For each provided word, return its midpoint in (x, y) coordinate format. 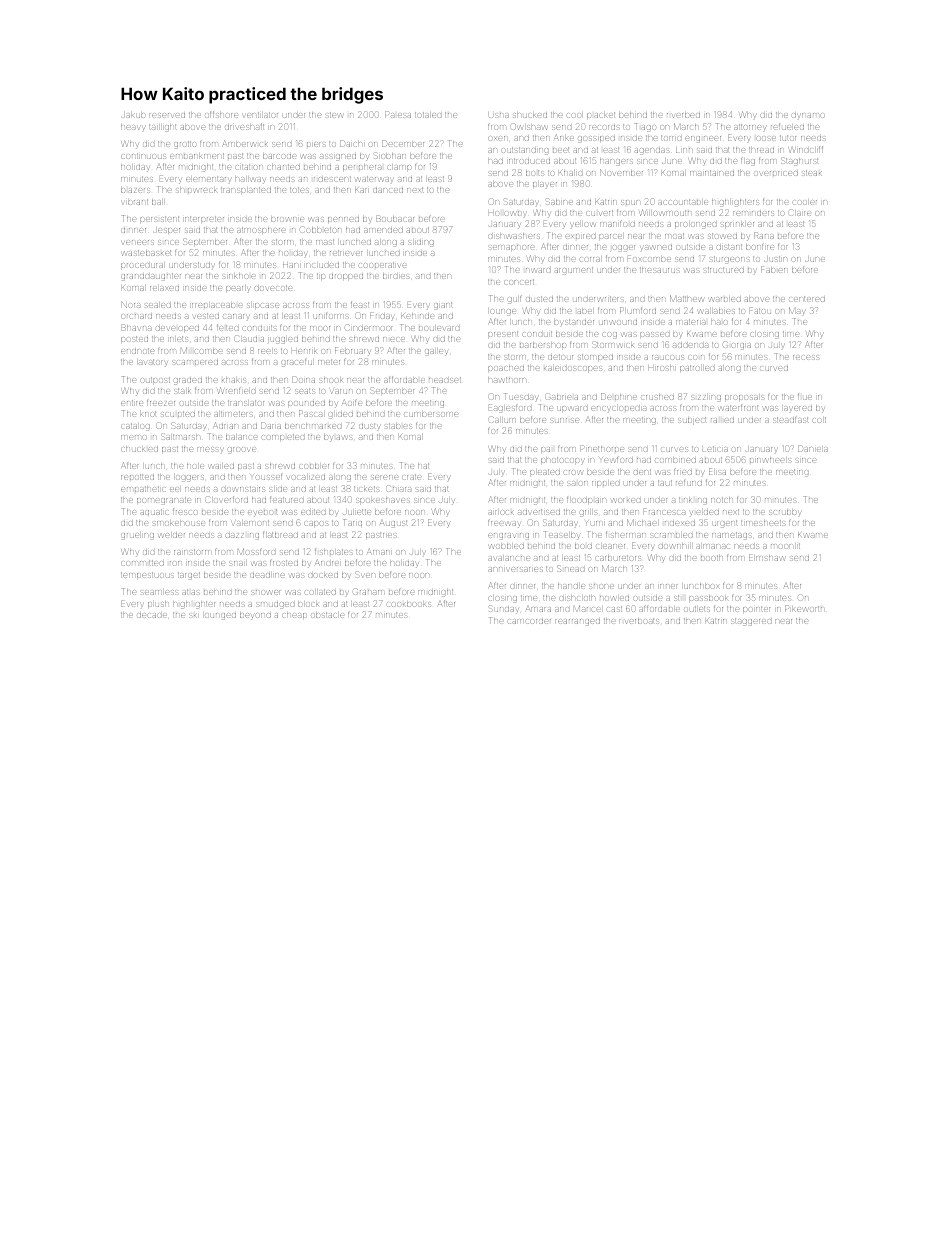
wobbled (506, 546)
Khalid (571, 173)
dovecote (273, 288)
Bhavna (136, 328)
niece (394, 339)
